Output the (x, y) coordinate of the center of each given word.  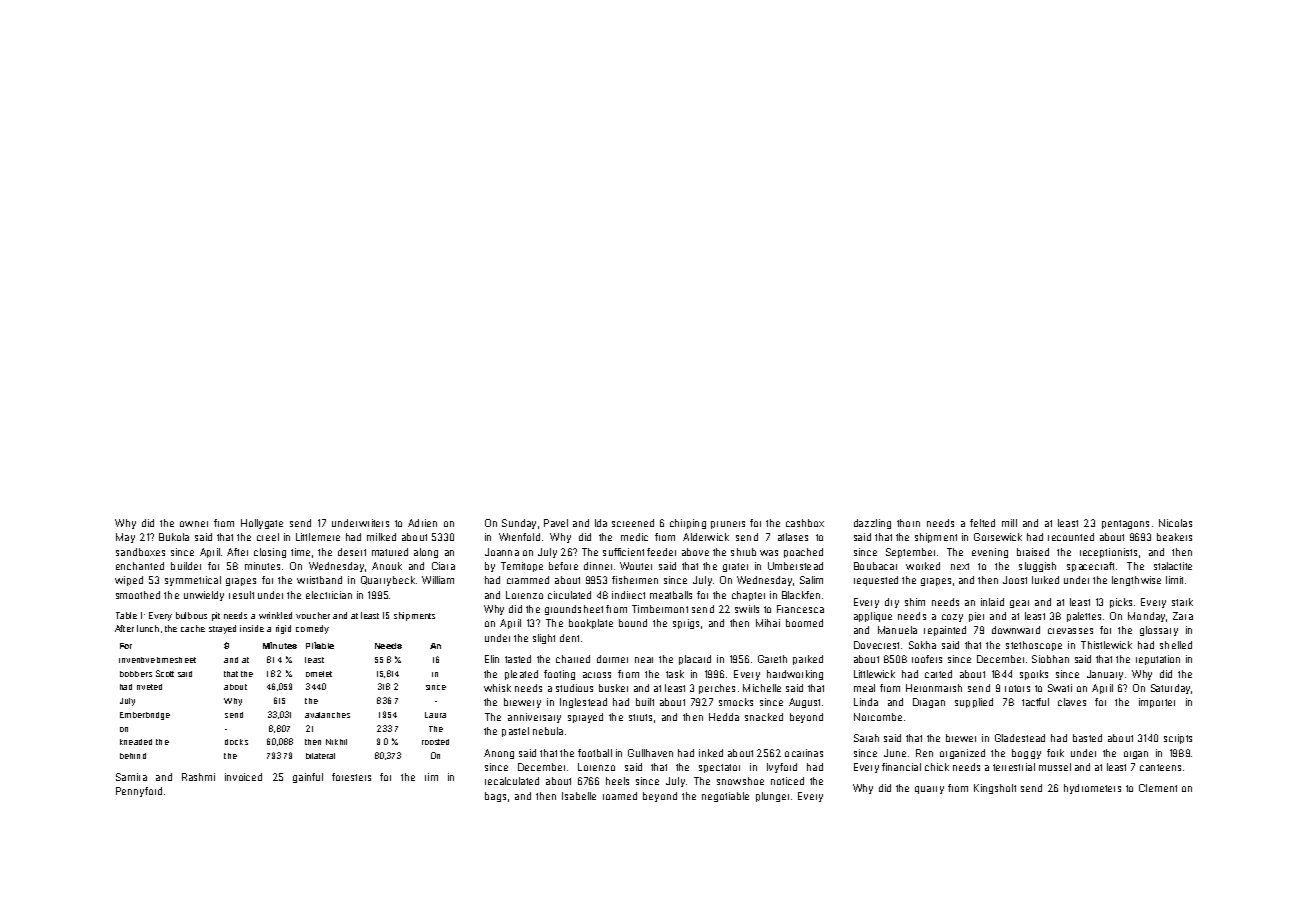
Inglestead (583, 703)
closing (270, 553)
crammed (528, 580)
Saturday (1170, 689)
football (595, 753)
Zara (1183, 616)
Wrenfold (519, 537)
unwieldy (204, 596)
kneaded (136, 742)
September (910, 553)
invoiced (243, 777)
